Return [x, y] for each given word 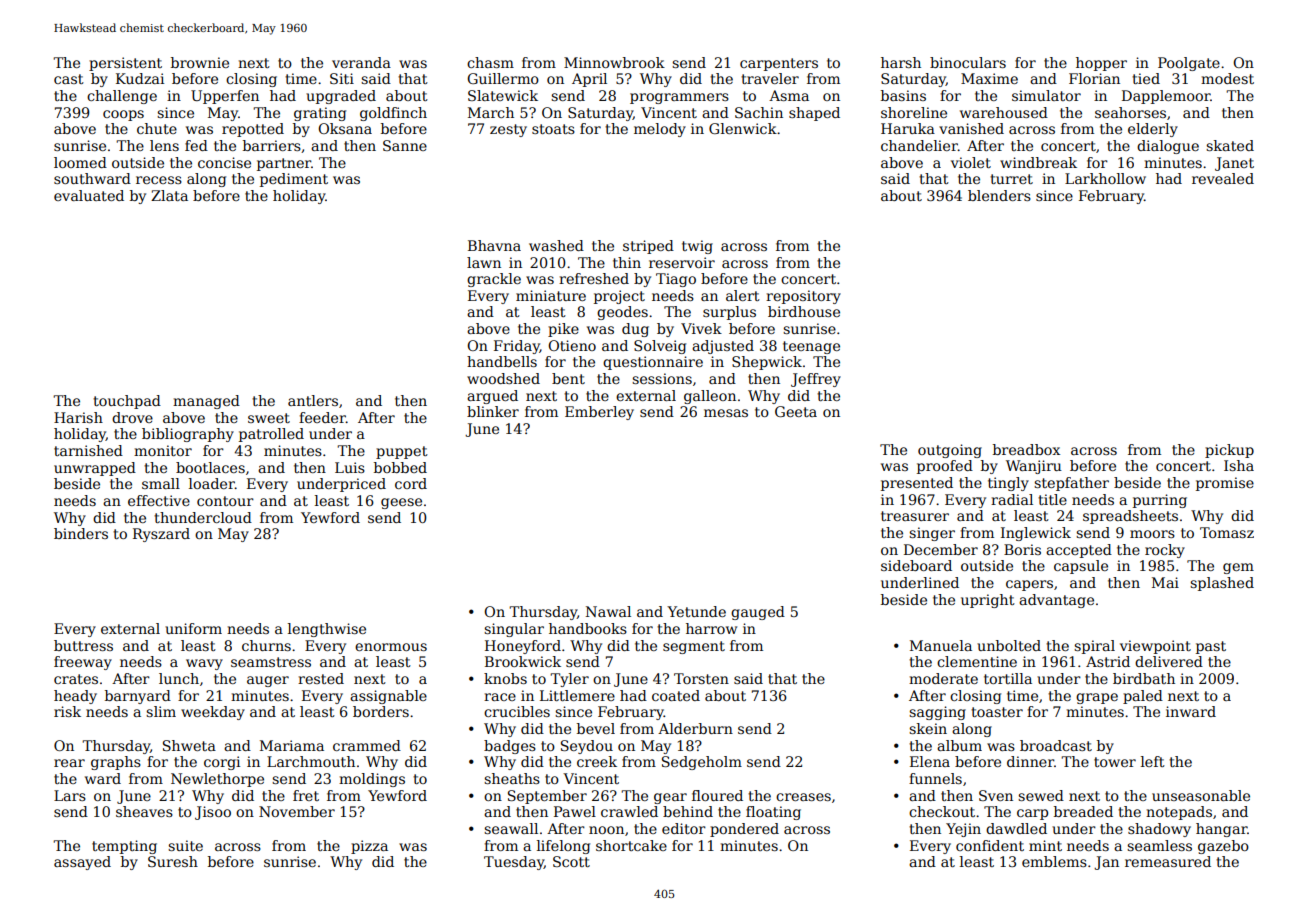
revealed [1223, 178]
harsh [901, 62]
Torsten [701, 678]
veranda [361, 62]
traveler [770, 78]
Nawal [608, 611]
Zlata [169, 195]
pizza [369, 847]
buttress [83, 645]
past [1211, 647]
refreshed [594, 278]
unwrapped [95, 469]
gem [1238, 568]
